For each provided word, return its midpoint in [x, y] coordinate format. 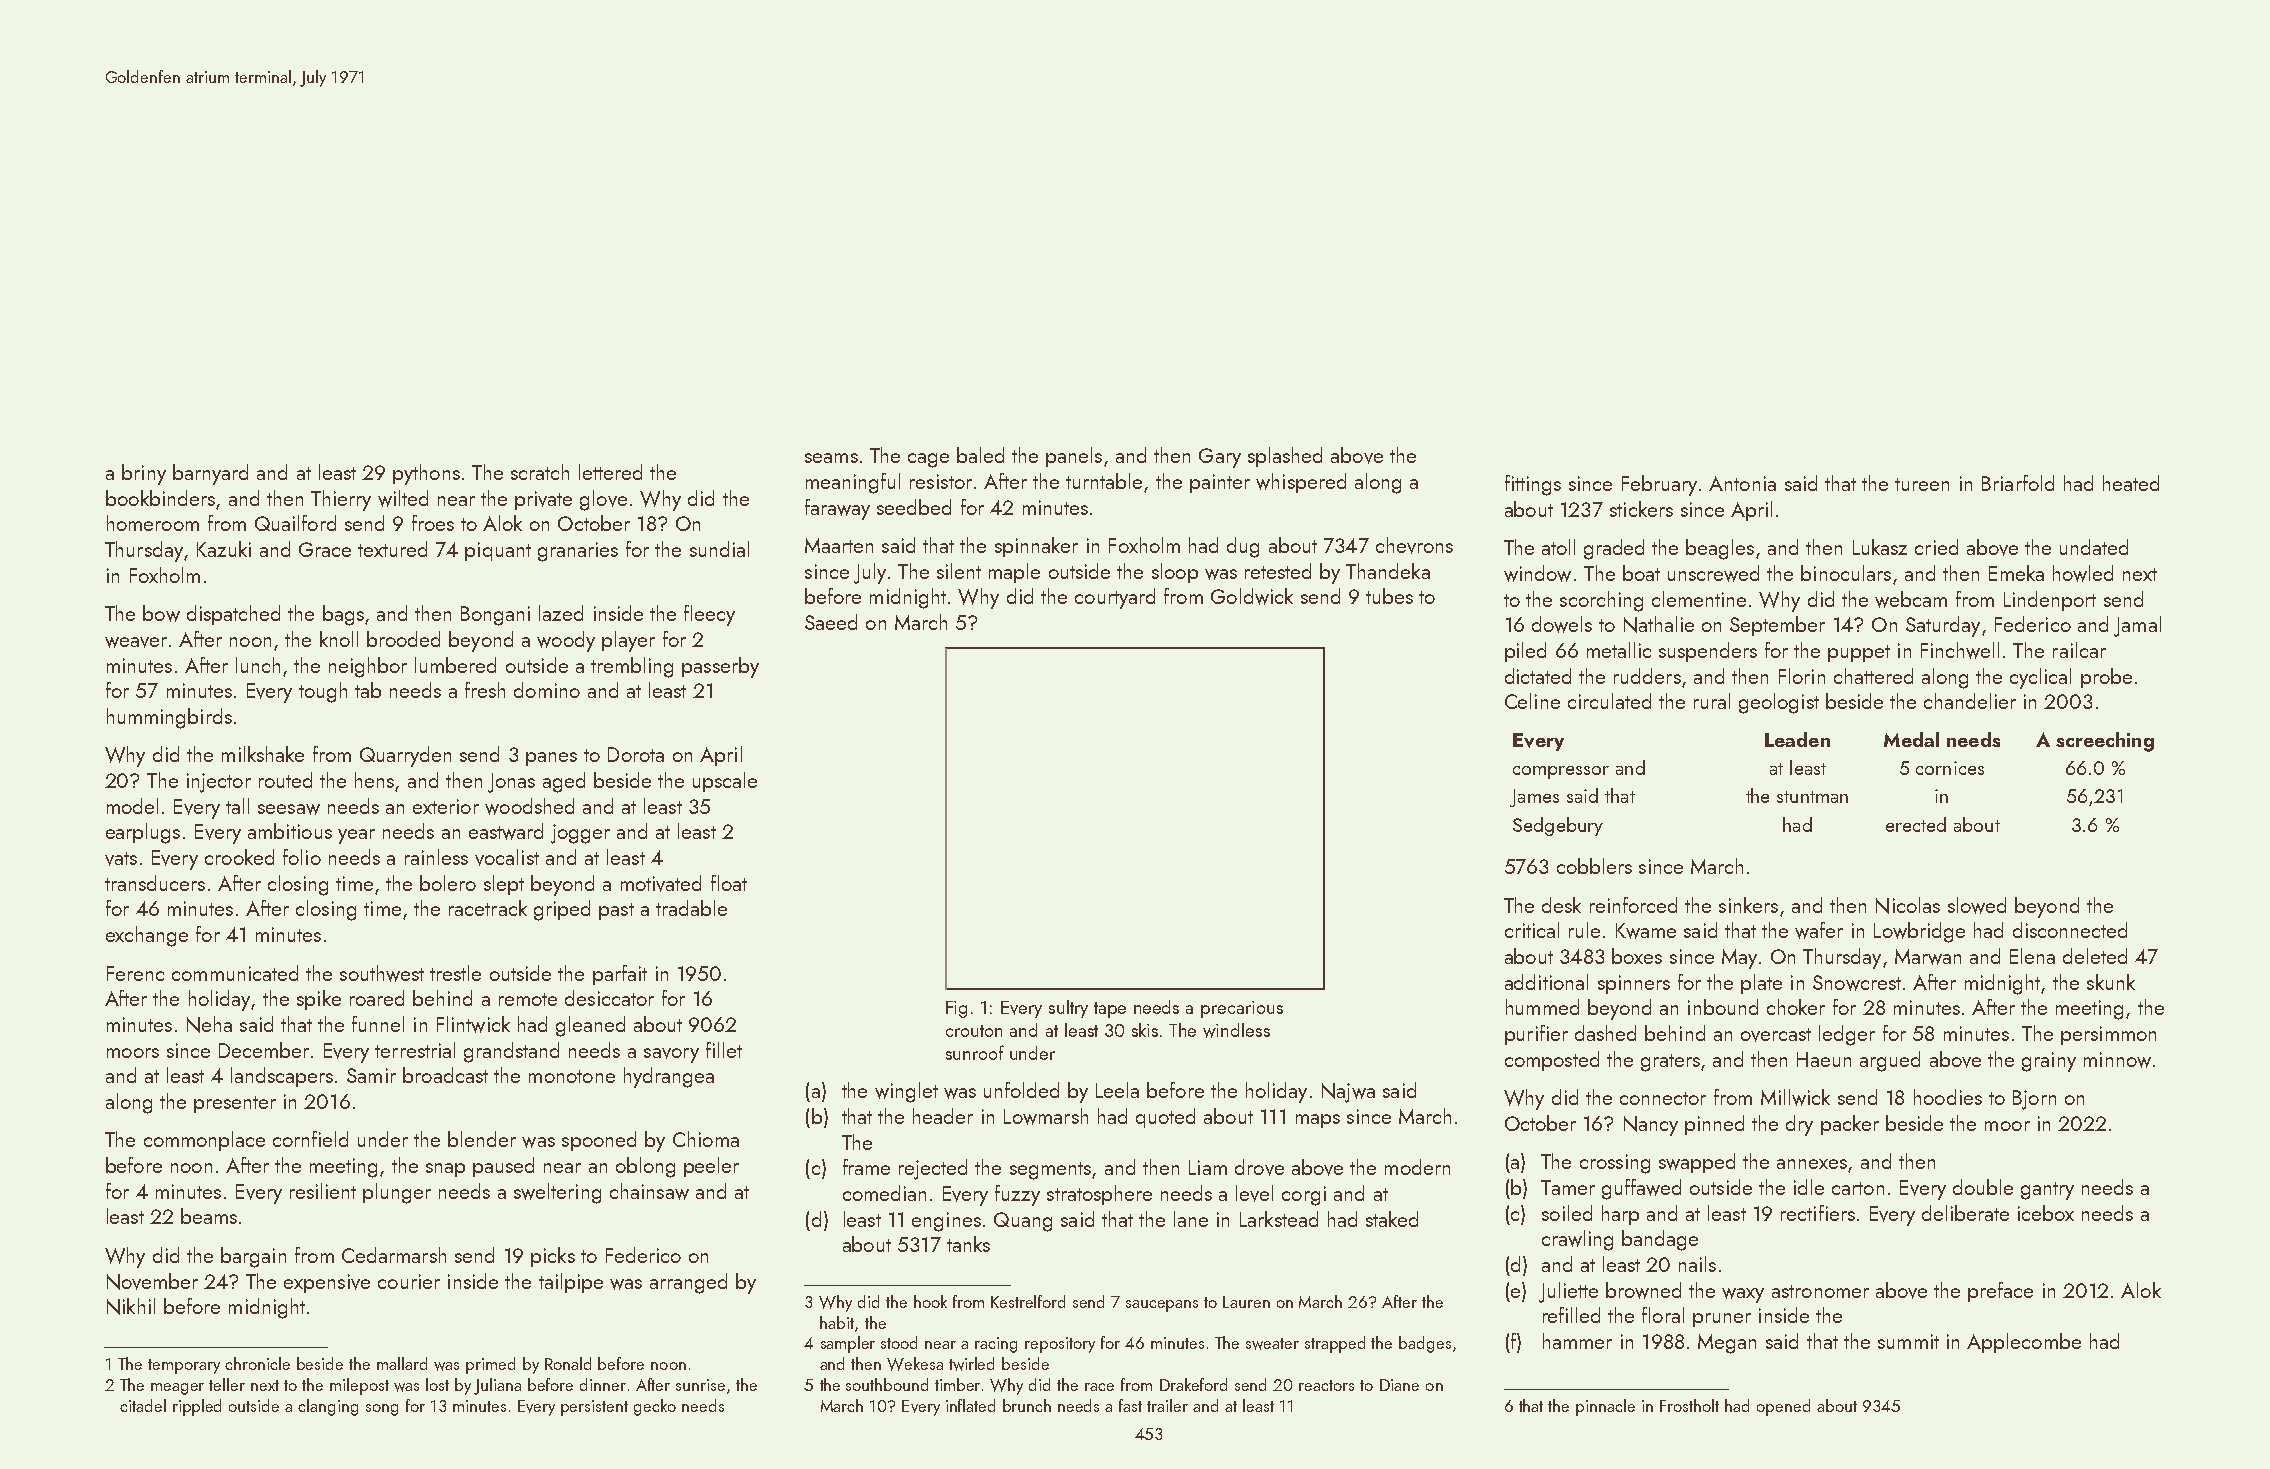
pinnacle [1605, 1407]
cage [928, 460]
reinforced [1633, 905]
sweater [1272, 1344]
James [1534, 798]
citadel [143, 1405]
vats [121, 859]
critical [1532, 930]
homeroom [153, 523]
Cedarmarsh [394, 1255]
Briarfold [2018, 483]
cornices [1950, 768]
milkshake [263, 754]
